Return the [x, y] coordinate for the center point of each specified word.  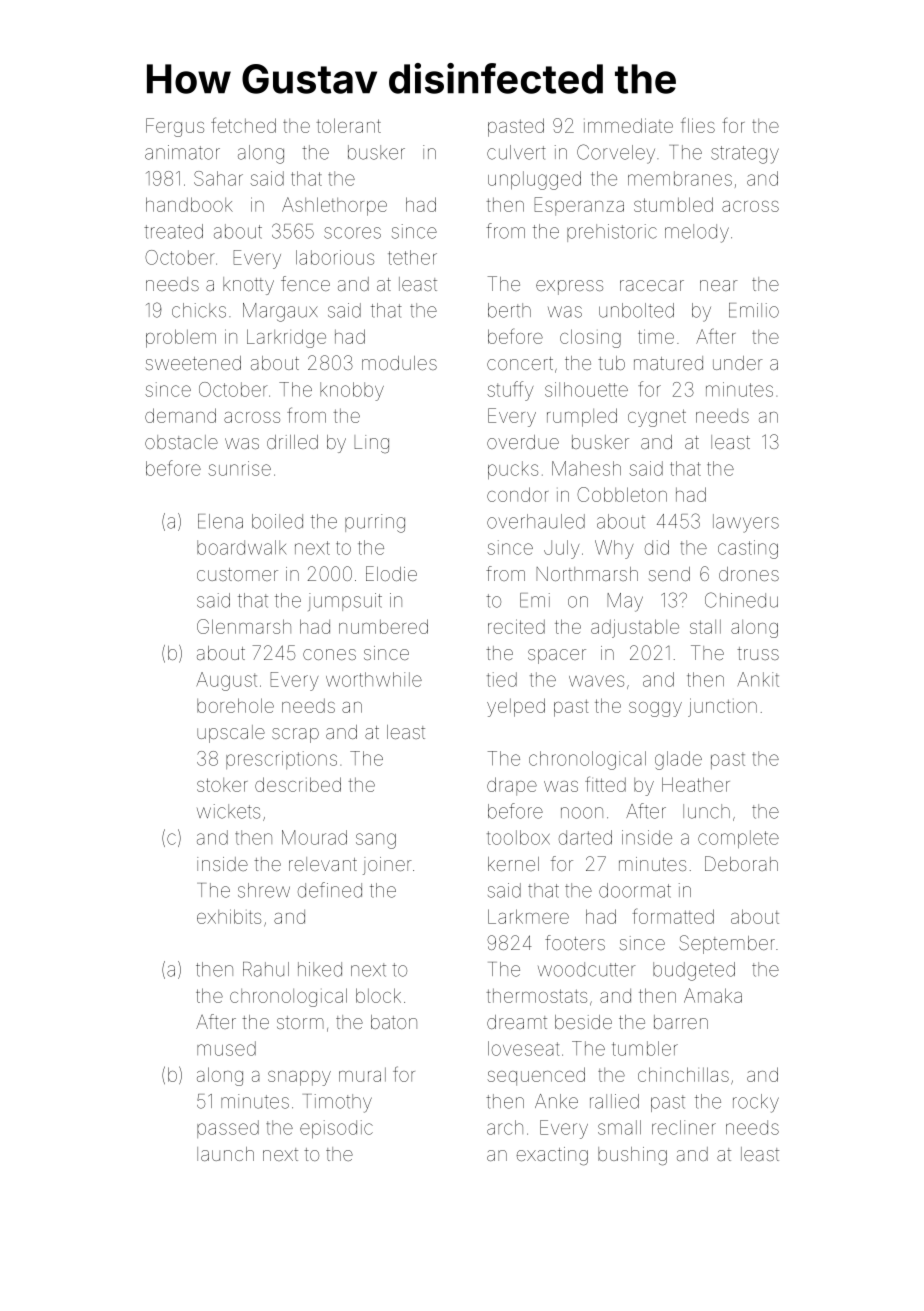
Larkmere [528, 916]
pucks [513, 470]
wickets [228, 811]
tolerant [349, 125]
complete [738, 839]
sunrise [239, 468]
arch [505, 1127]
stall [705, 627]
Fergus [175, 127]
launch [225, 1154]
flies [698, 125]
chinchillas [683, 1074]
